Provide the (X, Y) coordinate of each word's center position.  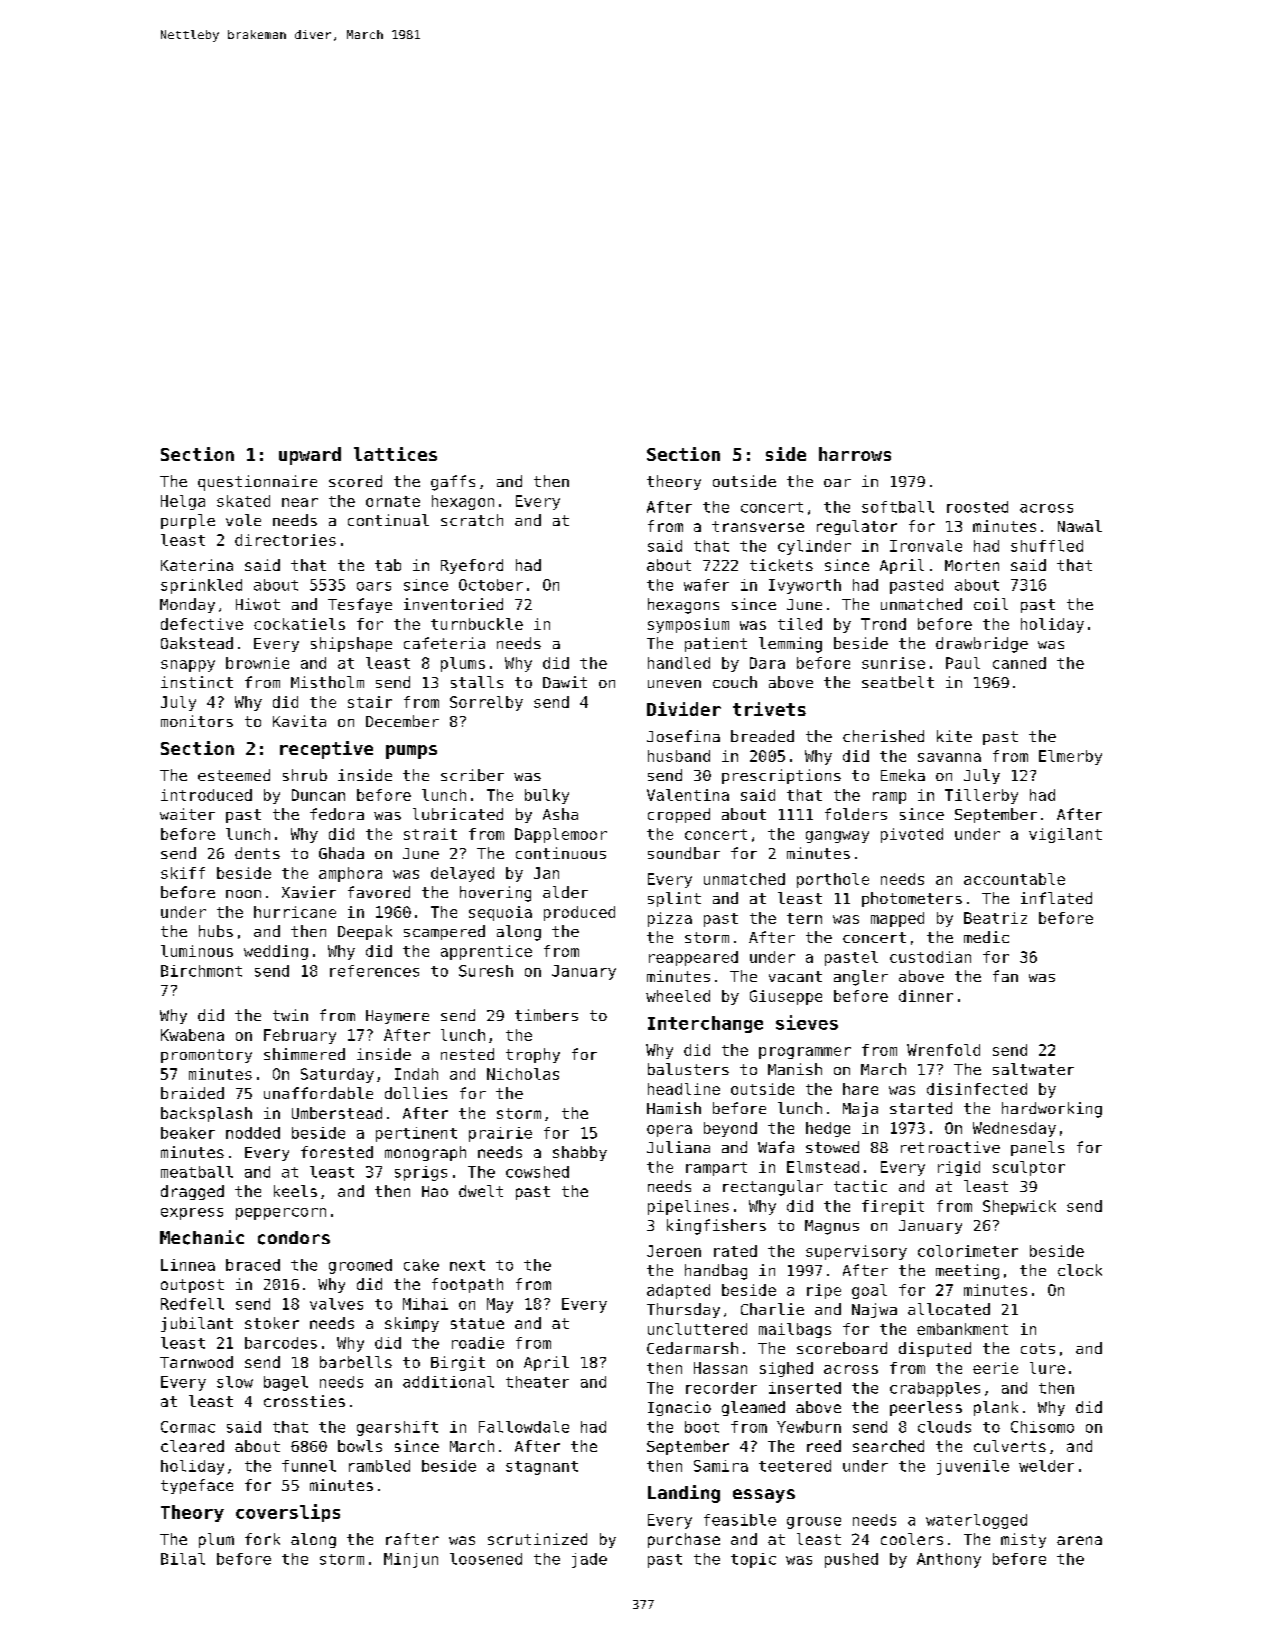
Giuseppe (786, 997)
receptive (326, 750)
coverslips (288, 1513)
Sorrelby (486, 703)
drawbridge (982, 645)
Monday (187, 605)
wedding (276, 952)
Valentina (688, 795)
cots (1038, 1348)
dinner (926, 996)
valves (336, 1304)
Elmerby (1070, 757)
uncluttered (697, 1329)
